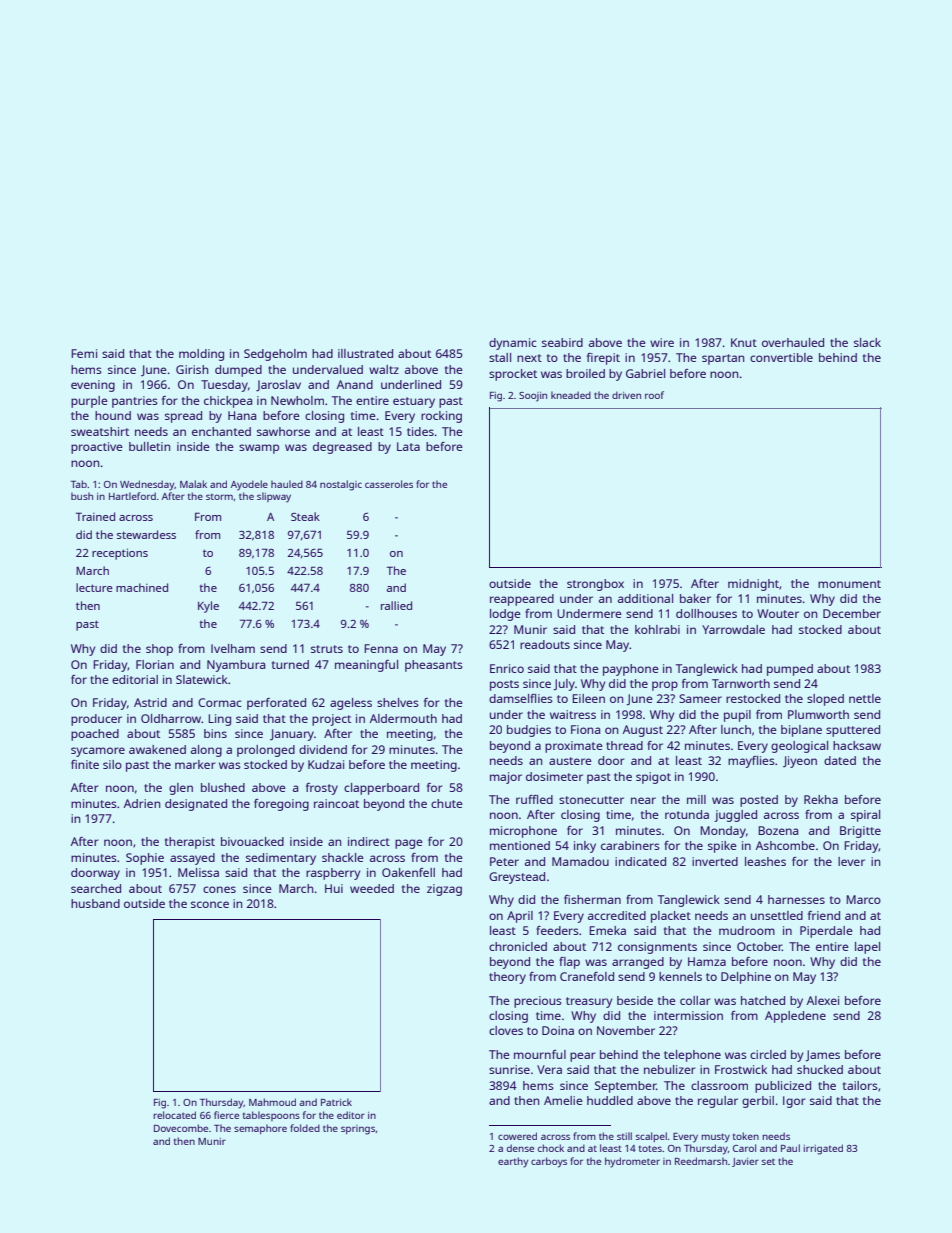 Image resolution: width=952 pixels, height=1233 pixels. What do you see at coordinates (863, 899) in the image?
I see `Marco` at bounding box center [863, 899].
